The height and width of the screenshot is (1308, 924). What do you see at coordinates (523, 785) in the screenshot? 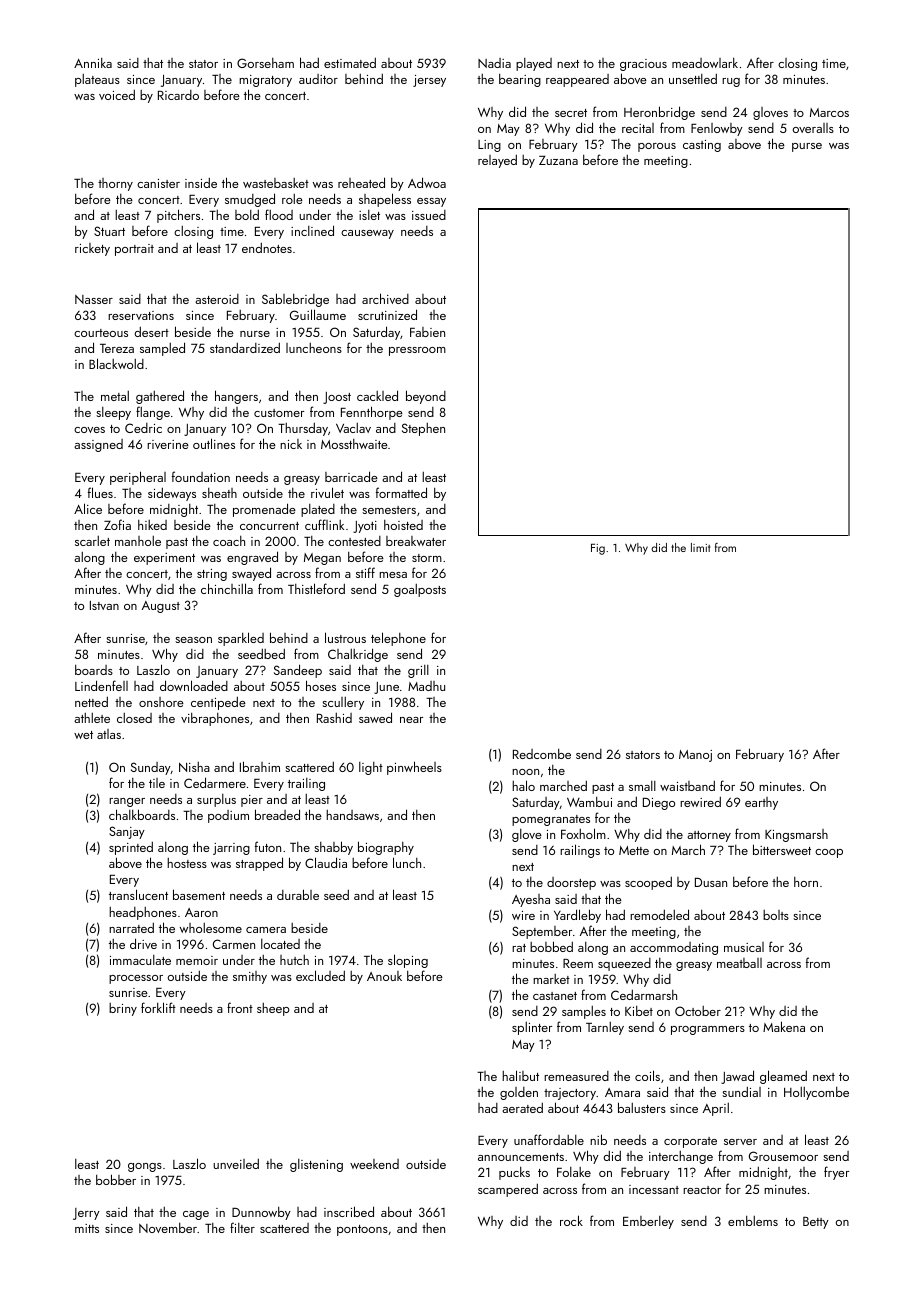
I see `halo` at bounding box center [523, 785].
